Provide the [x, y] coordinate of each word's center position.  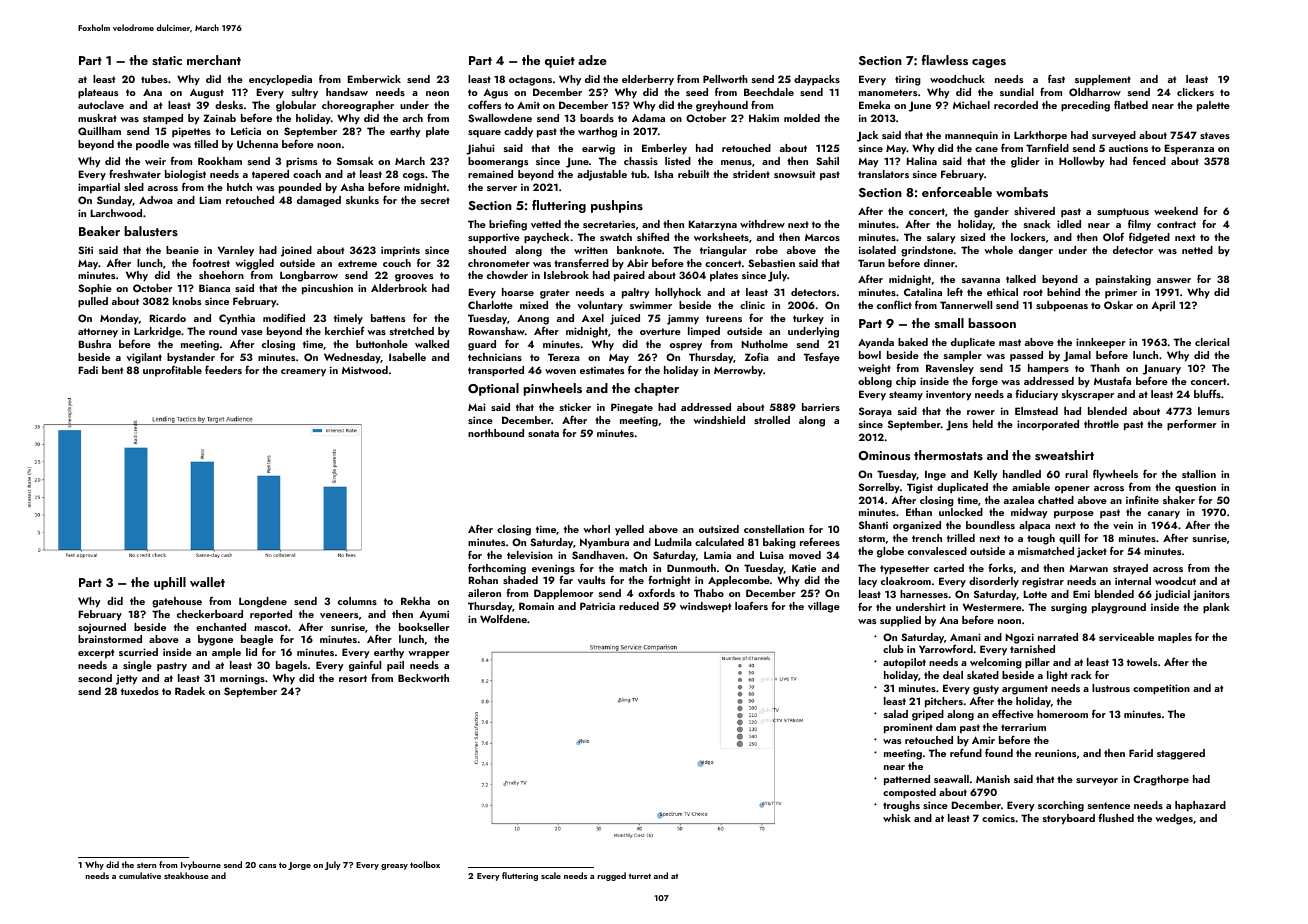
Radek [190, 691]
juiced [625, 319]
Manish [993, 779]
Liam [210, 200]
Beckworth [423, 678]
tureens [724, 318]
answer [1174, 280]
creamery [303, 373]
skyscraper [1088, 395]
